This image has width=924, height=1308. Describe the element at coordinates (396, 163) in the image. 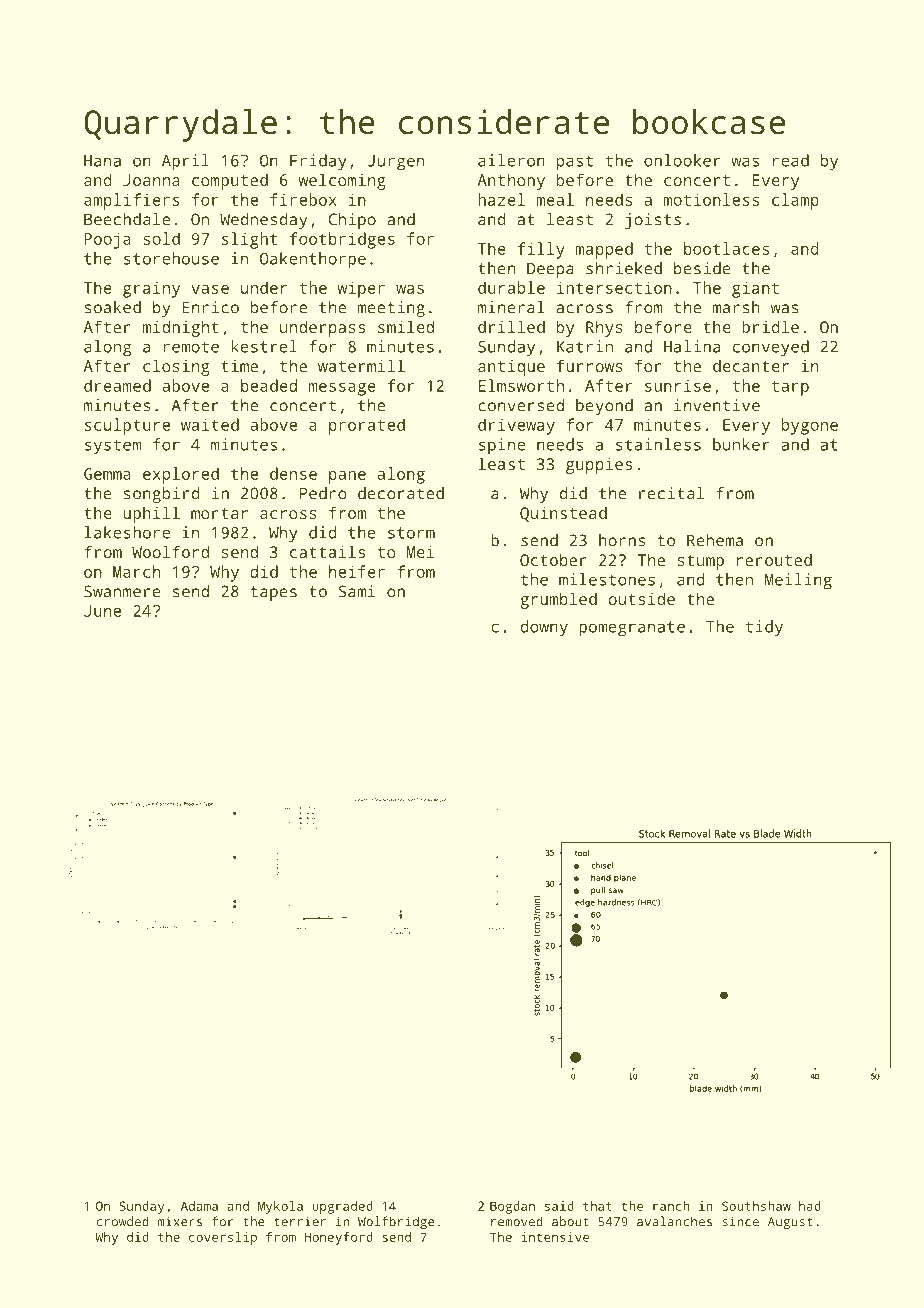

I see `Jurgen` at that location.
